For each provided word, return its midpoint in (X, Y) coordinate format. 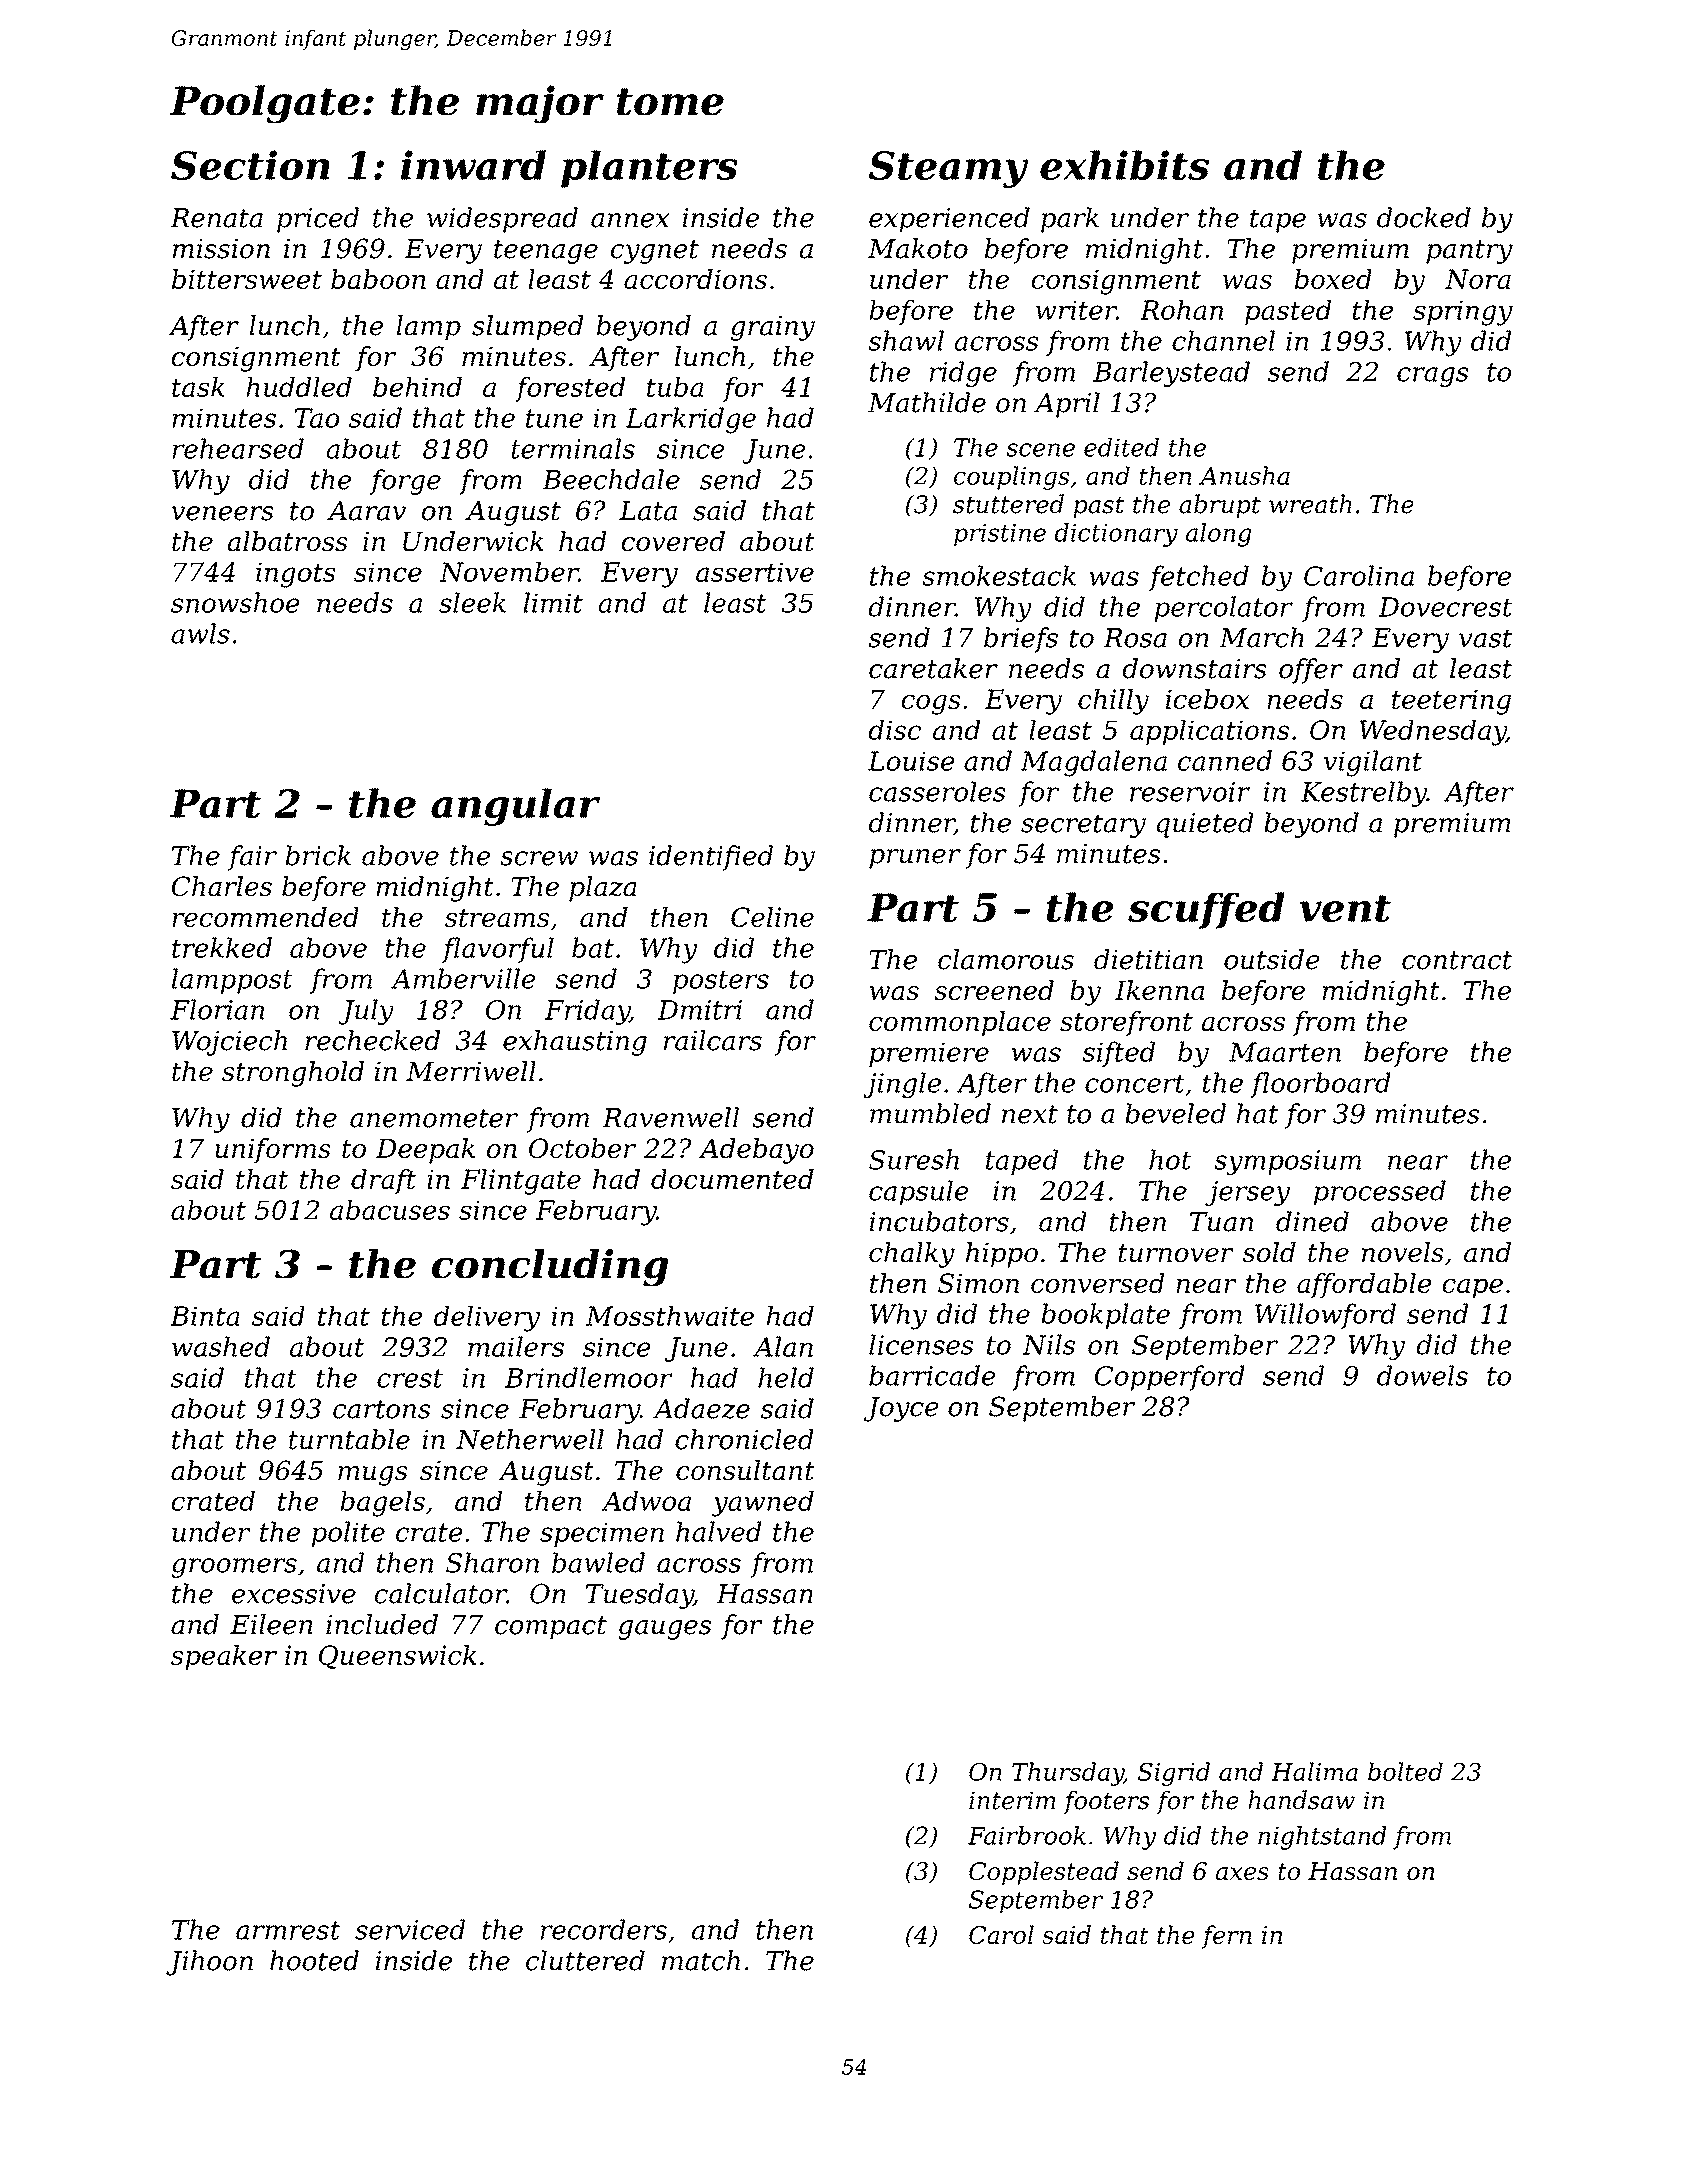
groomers (234, 1568)
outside (1272, 959)
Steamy (948, 169)
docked (1424, 217)
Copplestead (1044, 1873)
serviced (410, 1929)
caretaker (933, 668)
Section (250, 165)
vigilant (1373, 763)
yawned (763, 1504)
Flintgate (521, 1182)
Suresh (914, 1159)
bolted (1405, 1771)
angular (515, 807)
